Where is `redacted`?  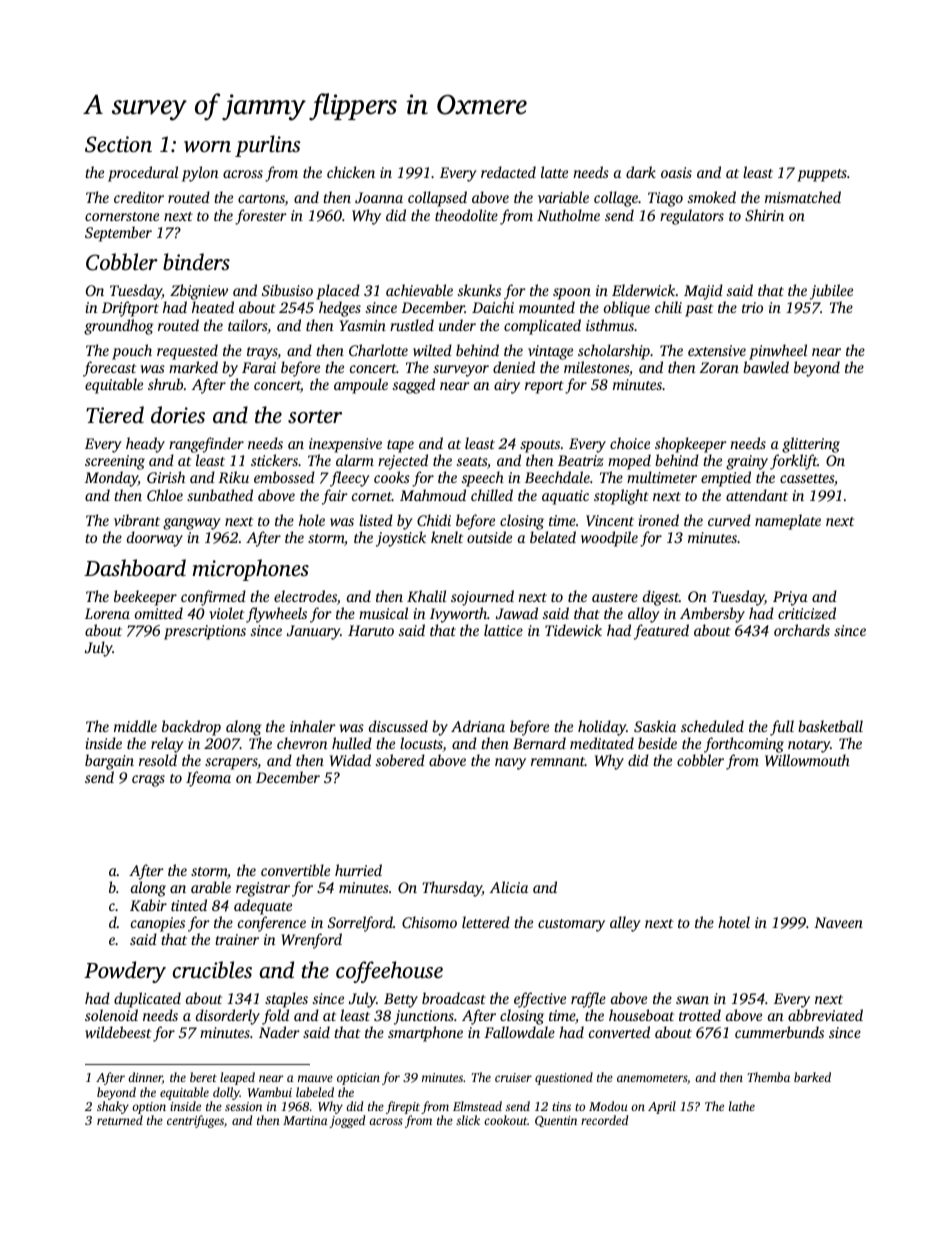
redacted is located at coordinates (508, 172).
